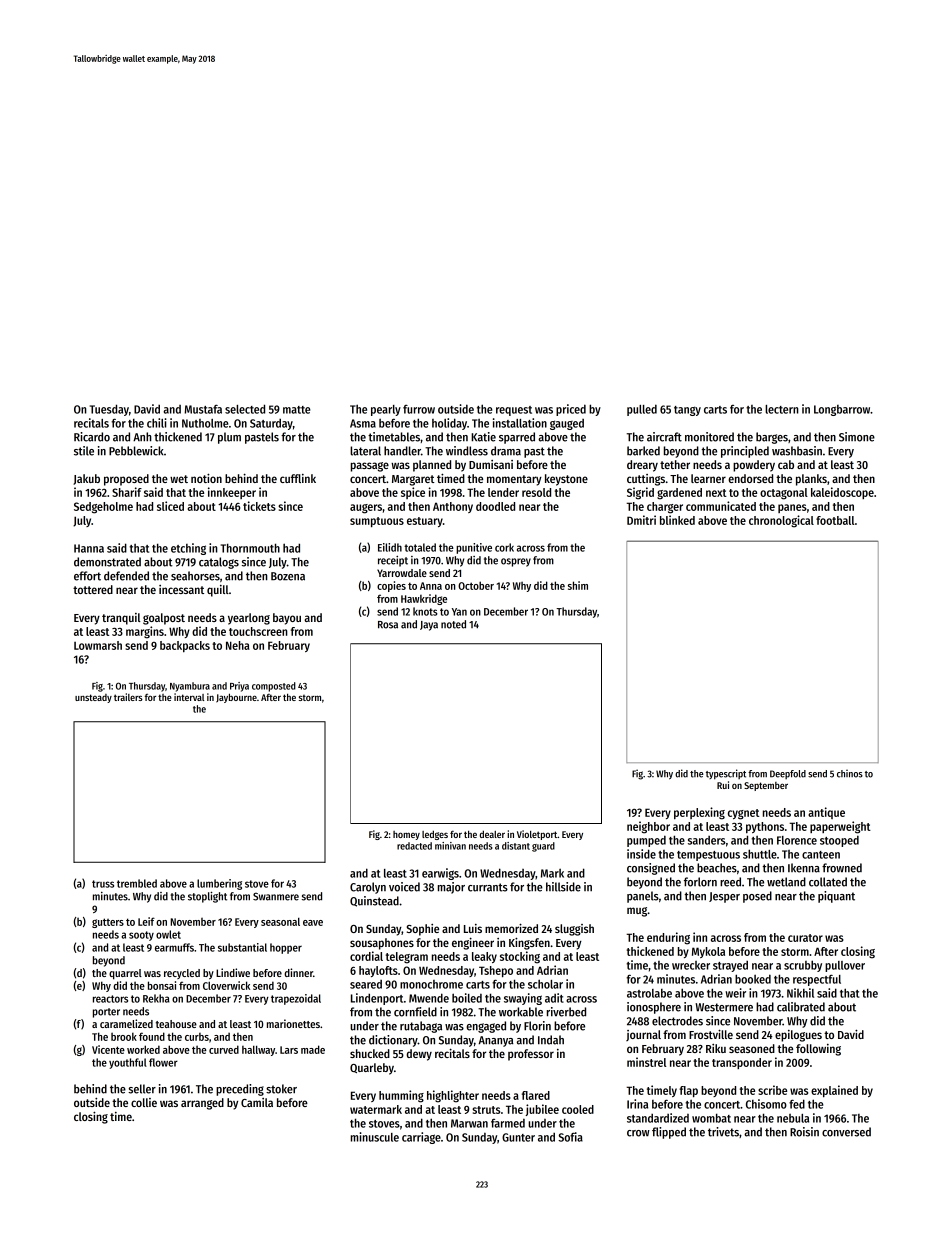  I want to click on request, so click(514, 411).
